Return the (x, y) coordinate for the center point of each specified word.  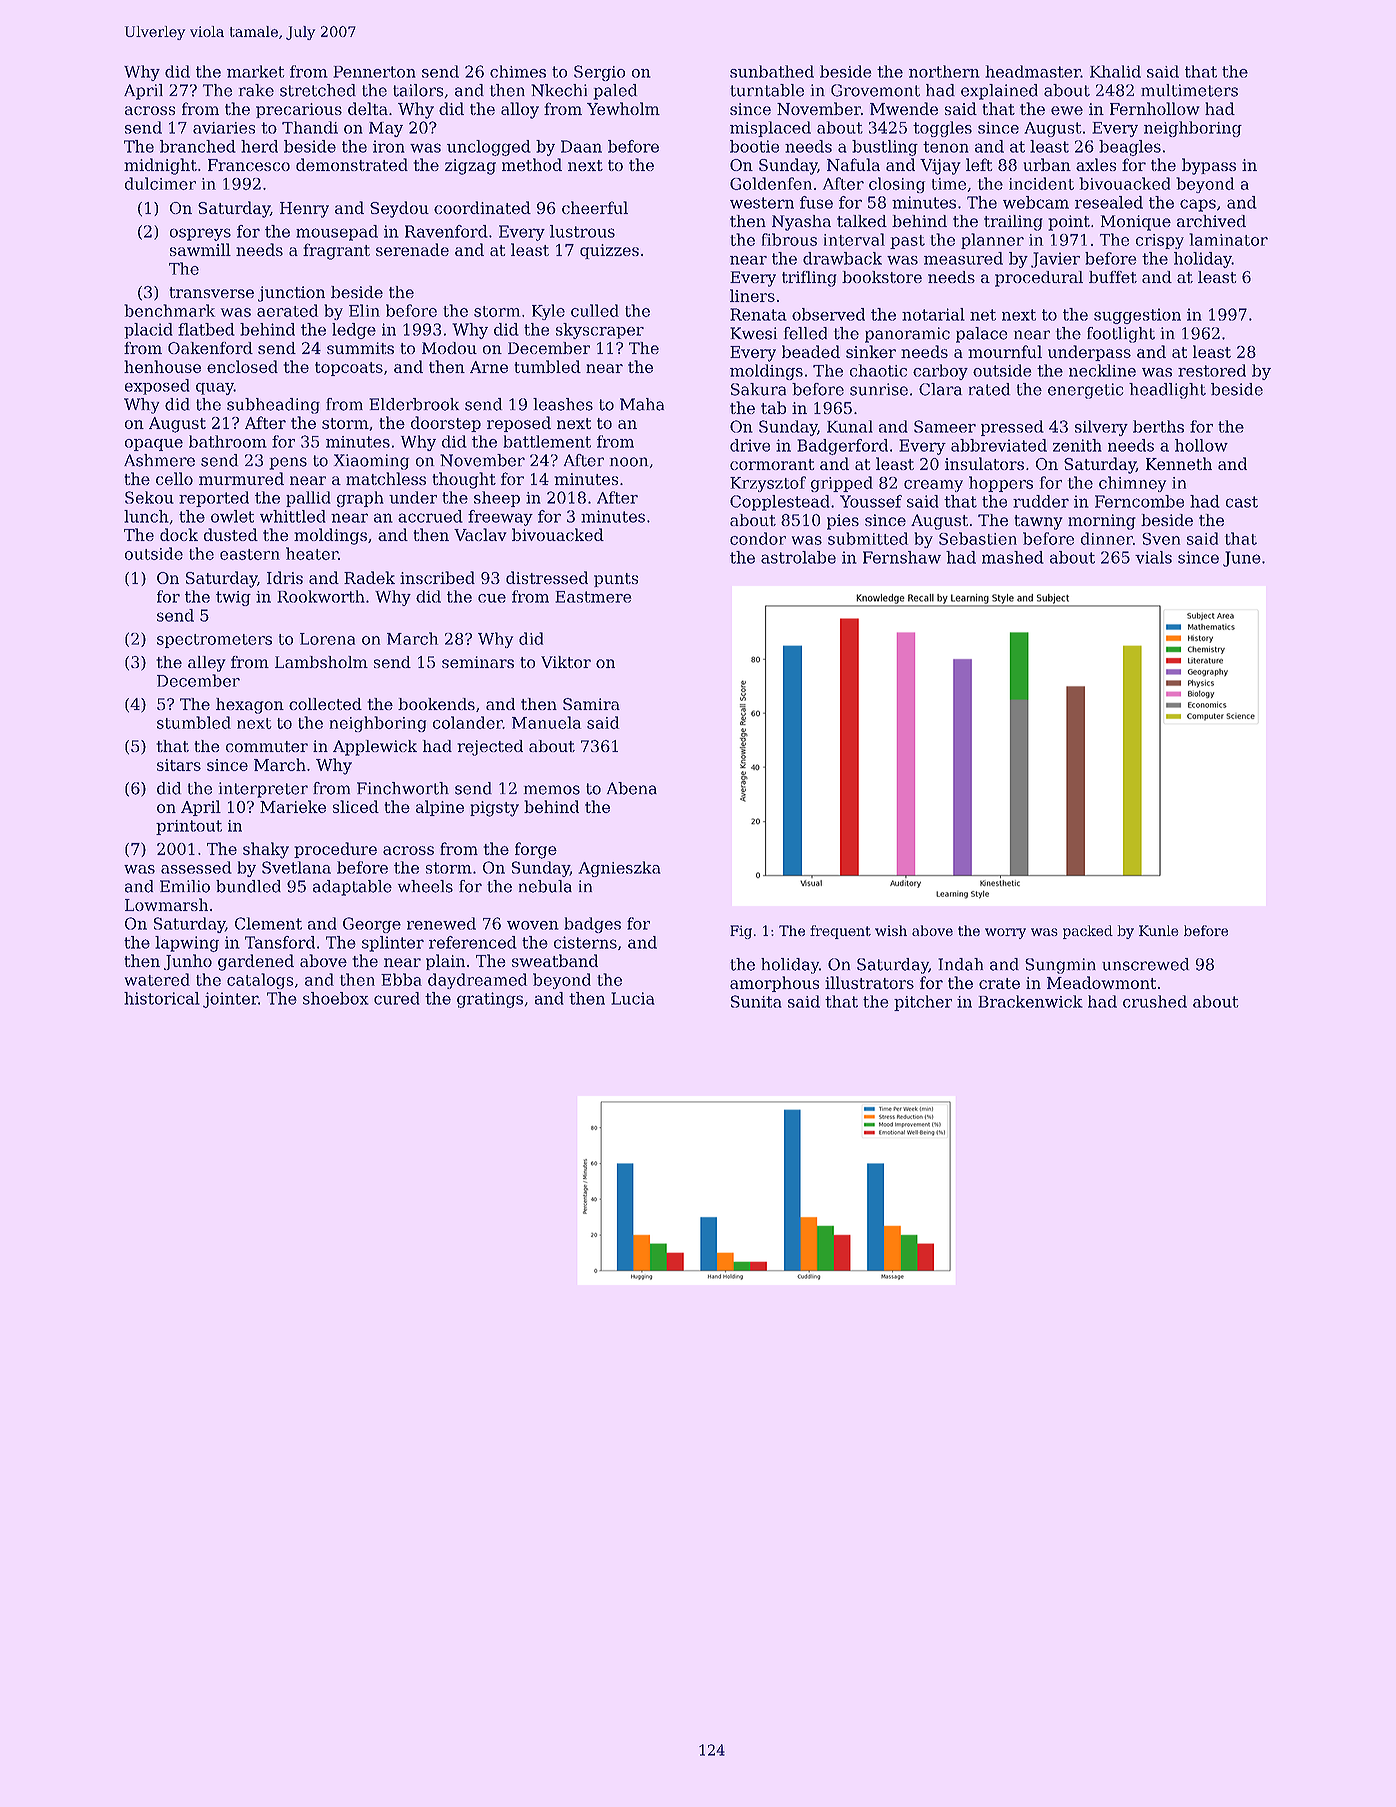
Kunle (1158, 930)
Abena (632, 788)
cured (397, 998)
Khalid (1115, 71)
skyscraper (600, 331)
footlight (1121, 335)
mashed (1013, 557)
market (255, 71)
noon (629, 462)
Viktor (566, 662)
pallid (308, 499)
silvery (1101, 428)
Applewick (375, 748)
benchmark (169, 310)
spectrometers (214, 641)
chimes (518, 71)
